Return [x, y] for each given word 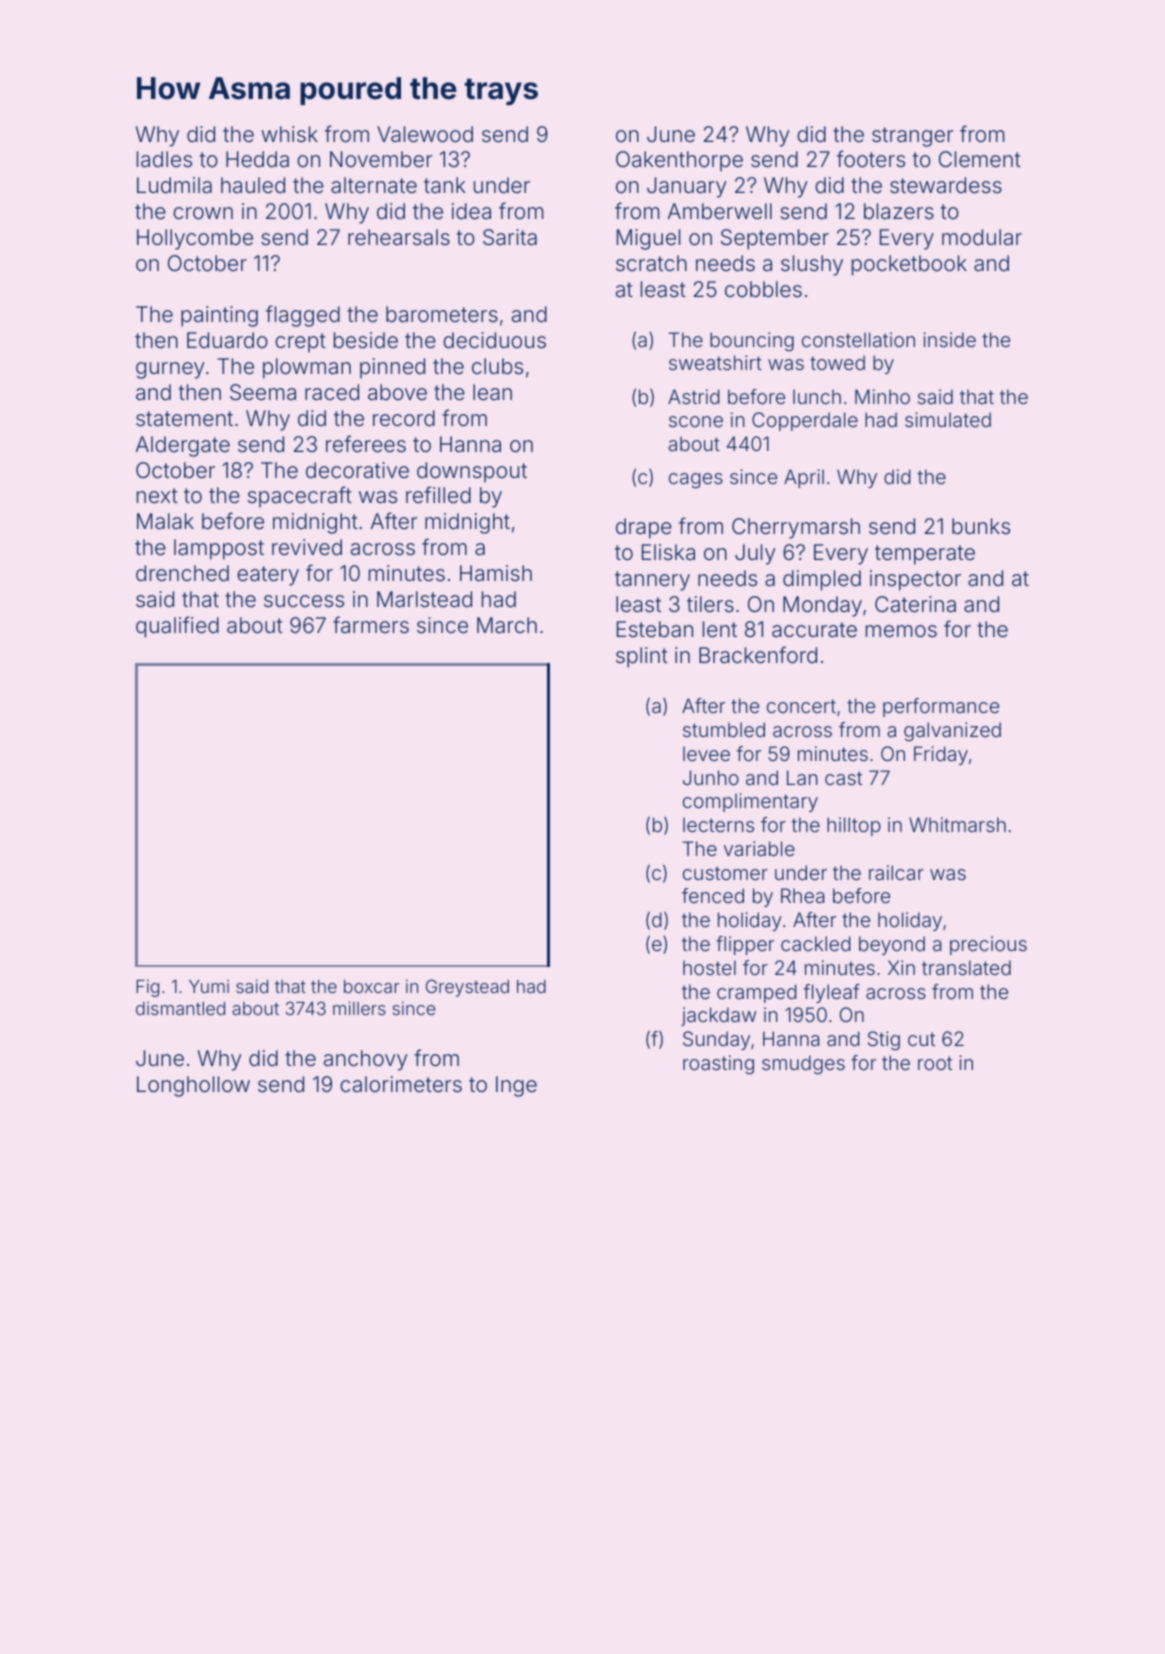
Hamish [496, 573]
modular [982, 237]
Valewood [425, 134]
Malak [165, 521]
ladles [164, 159]
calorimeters [401, 1084]
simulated [948, 419]
